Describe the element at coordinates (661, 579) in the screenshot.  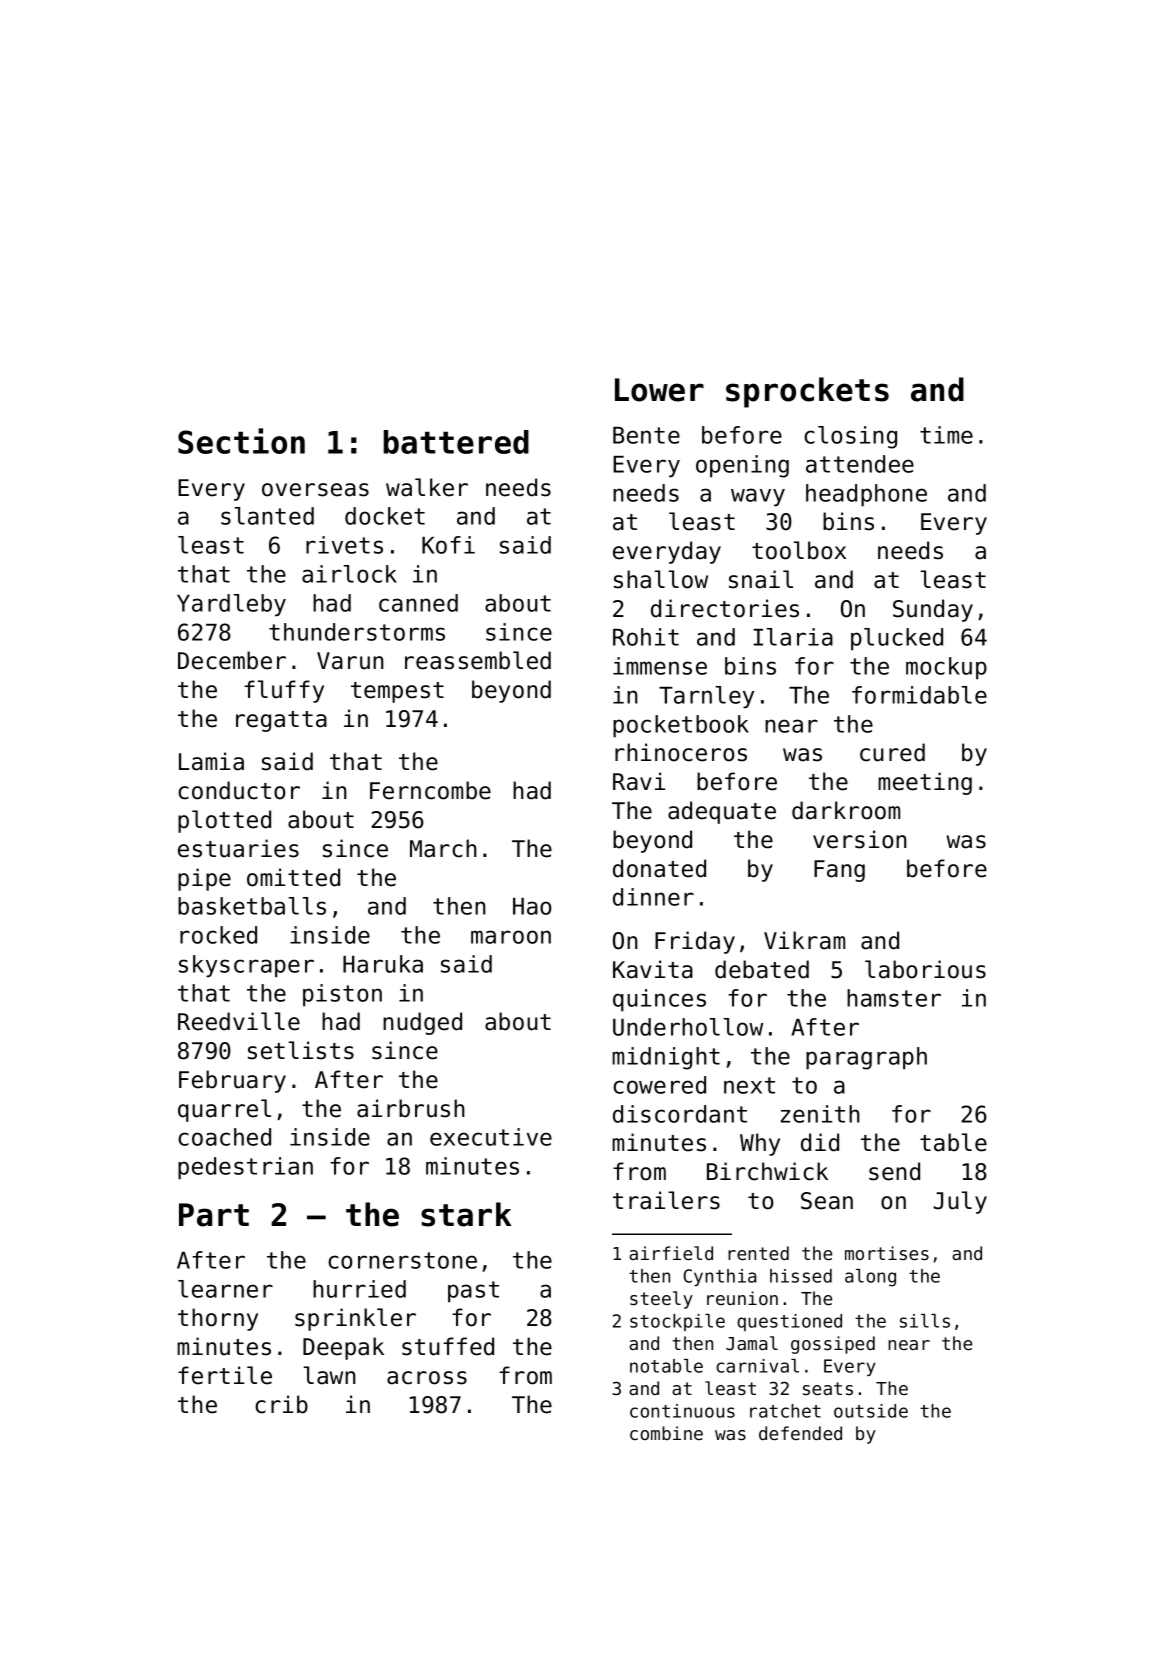
I see `shallow` at that location.
